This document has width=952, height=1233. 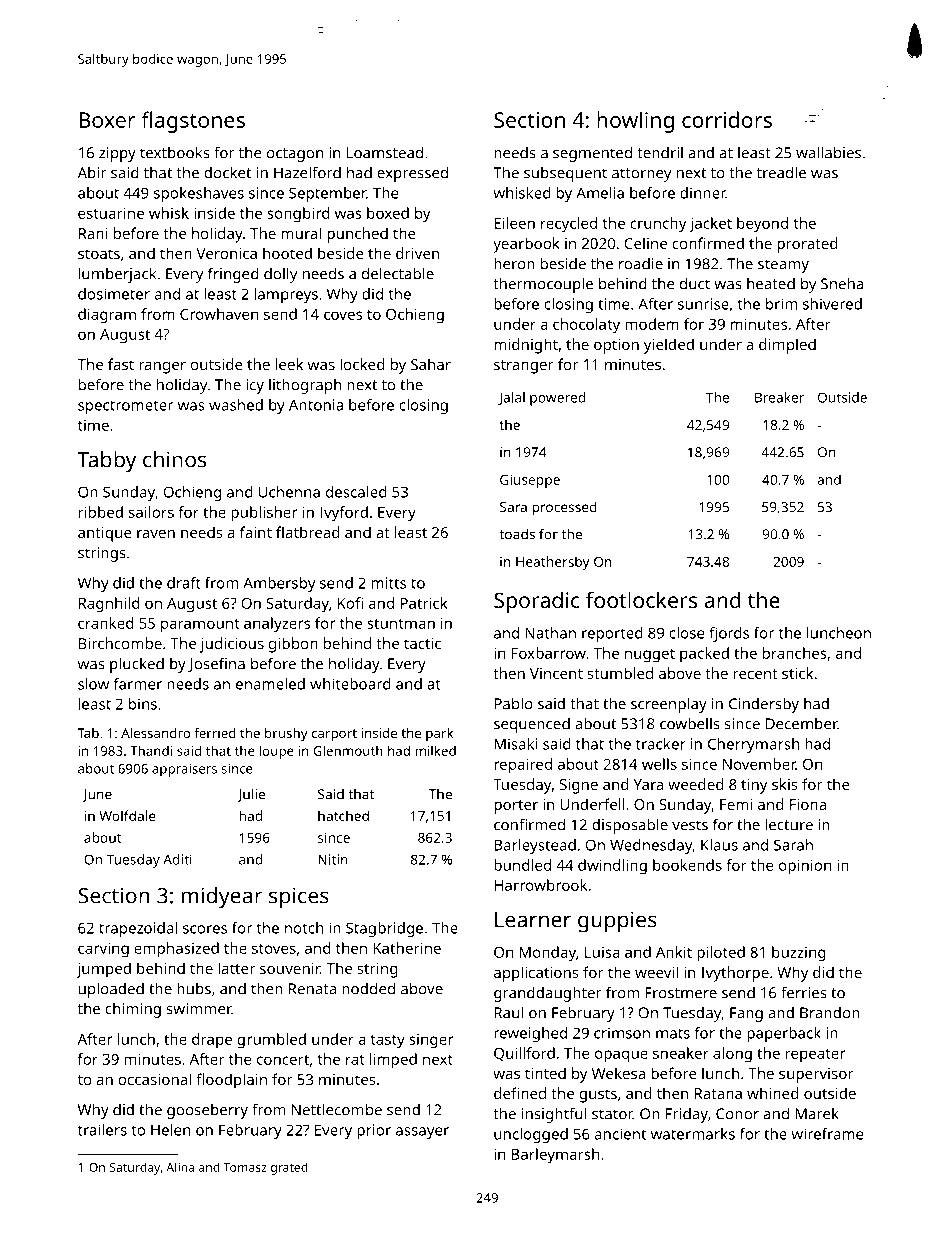 I want to click on driven, so click(x=417, y=253).
